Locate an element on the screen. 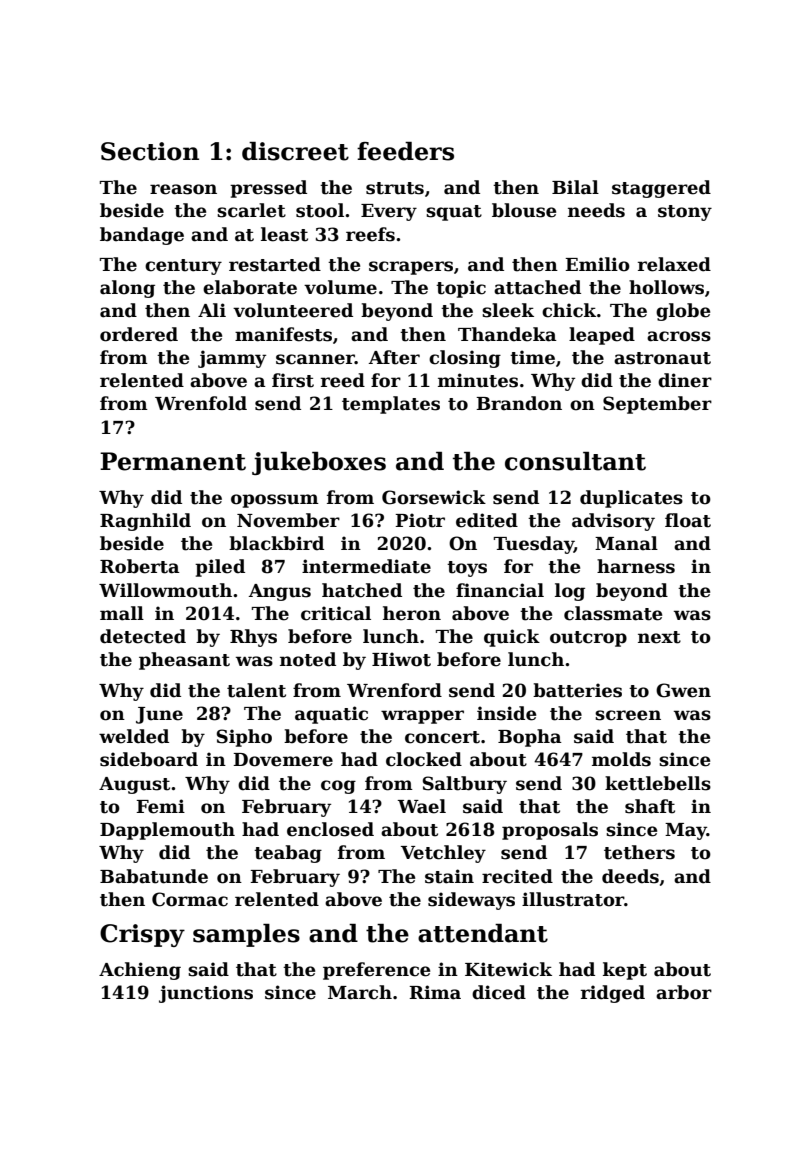 The image size is (811, 1151). Achieng is located at coordinates (140, 971).
